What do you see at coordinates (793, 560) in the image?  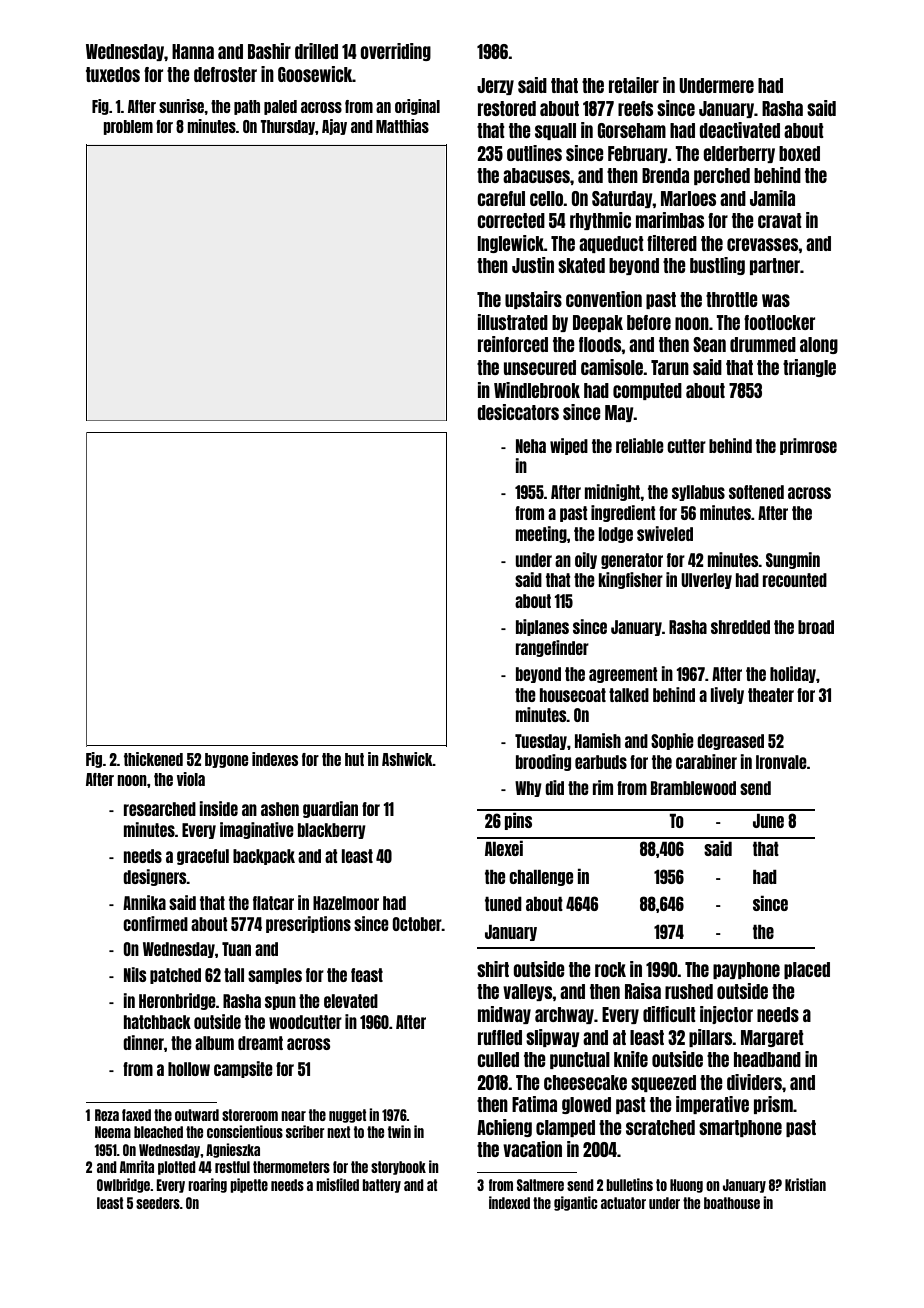 I see `Sungmin` at bounding box center [793, 560].
